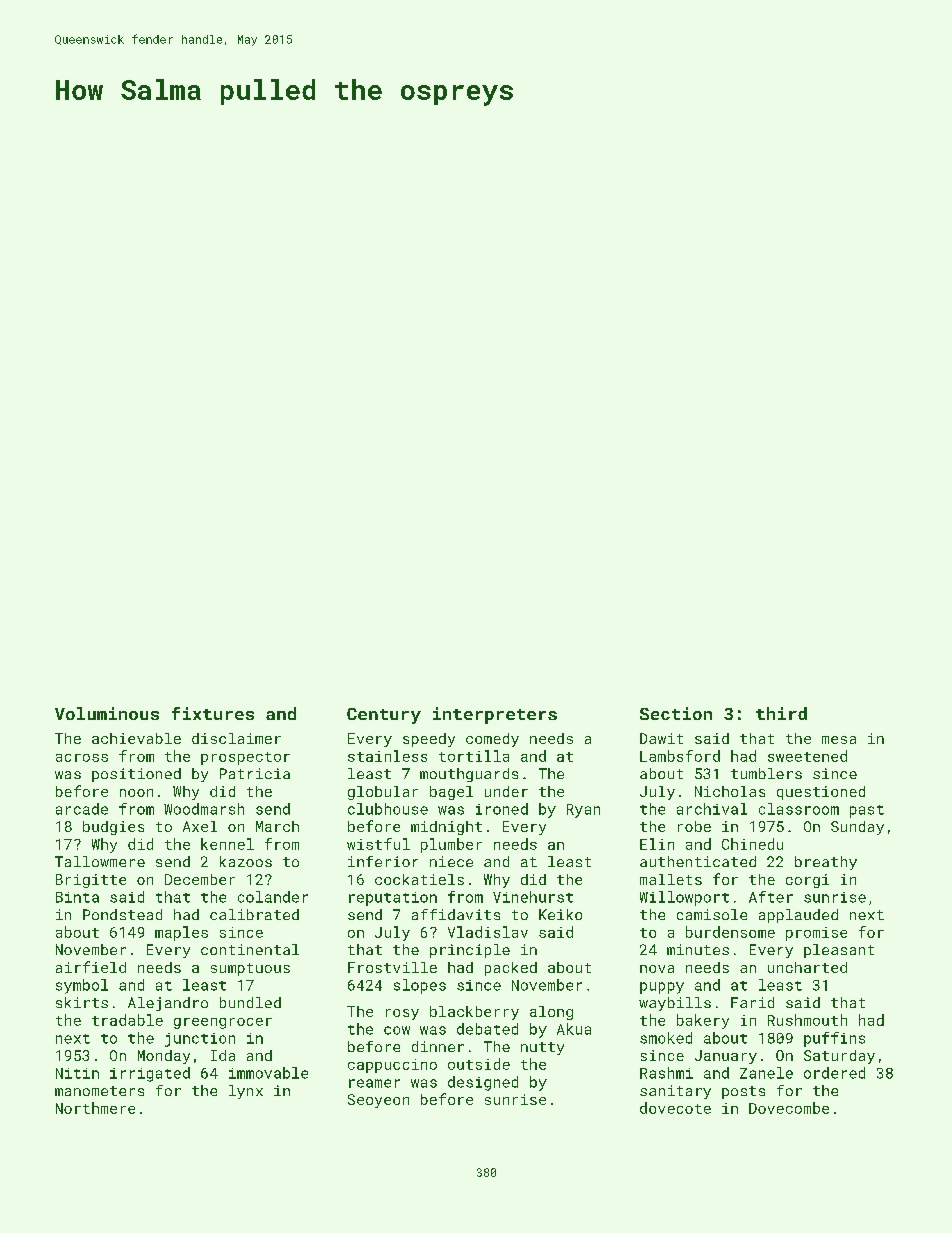 The width and height of the screenshot is (952, 1233). What do you see at coordinates (82, 986) in the screenshot?
I see `symbol` at bounding box center [82, 986].
